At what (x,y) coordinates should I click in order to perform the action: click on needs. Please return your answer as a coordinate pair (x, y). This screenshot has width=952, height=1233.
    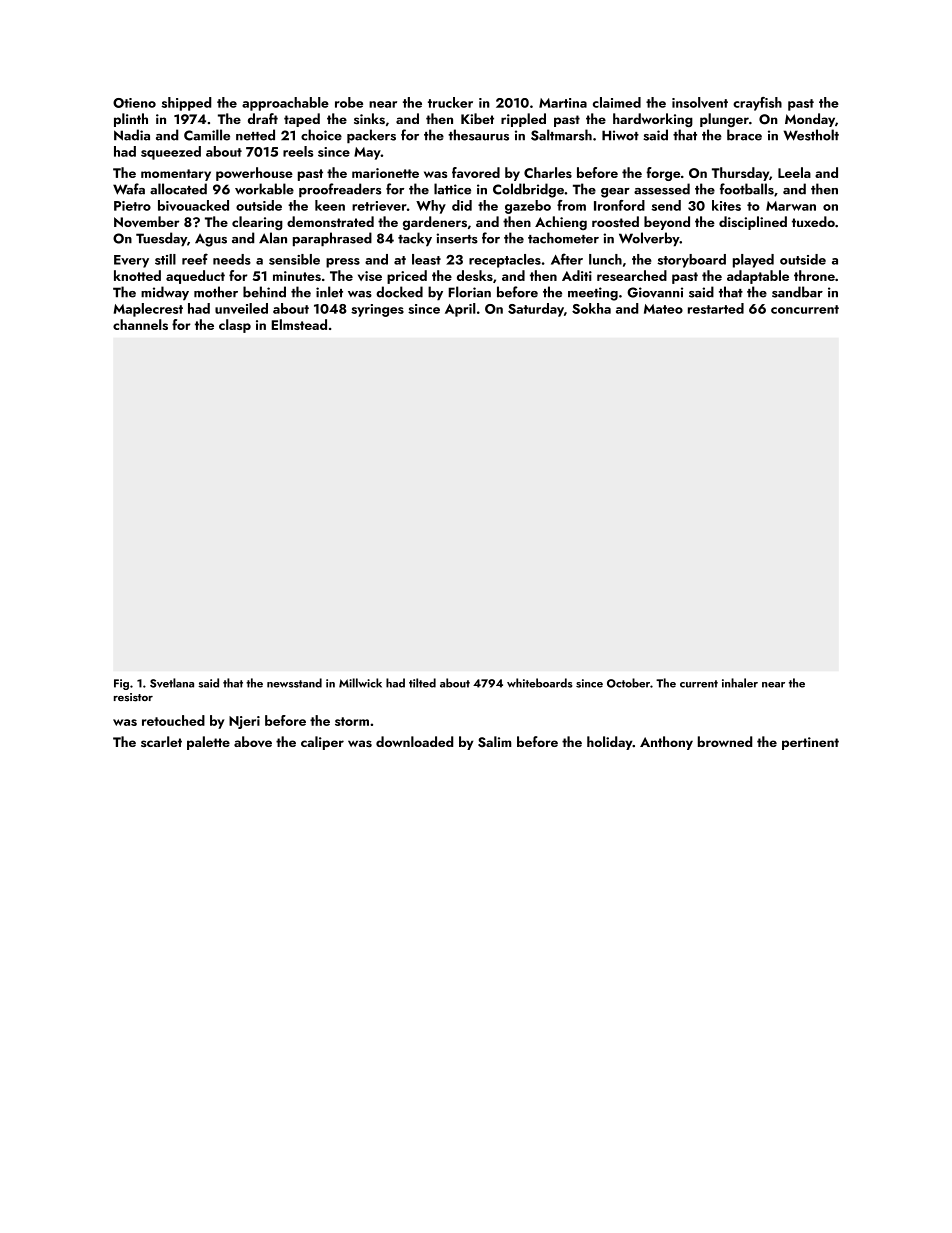
    Looking at the image, I should click on (232, 259).
